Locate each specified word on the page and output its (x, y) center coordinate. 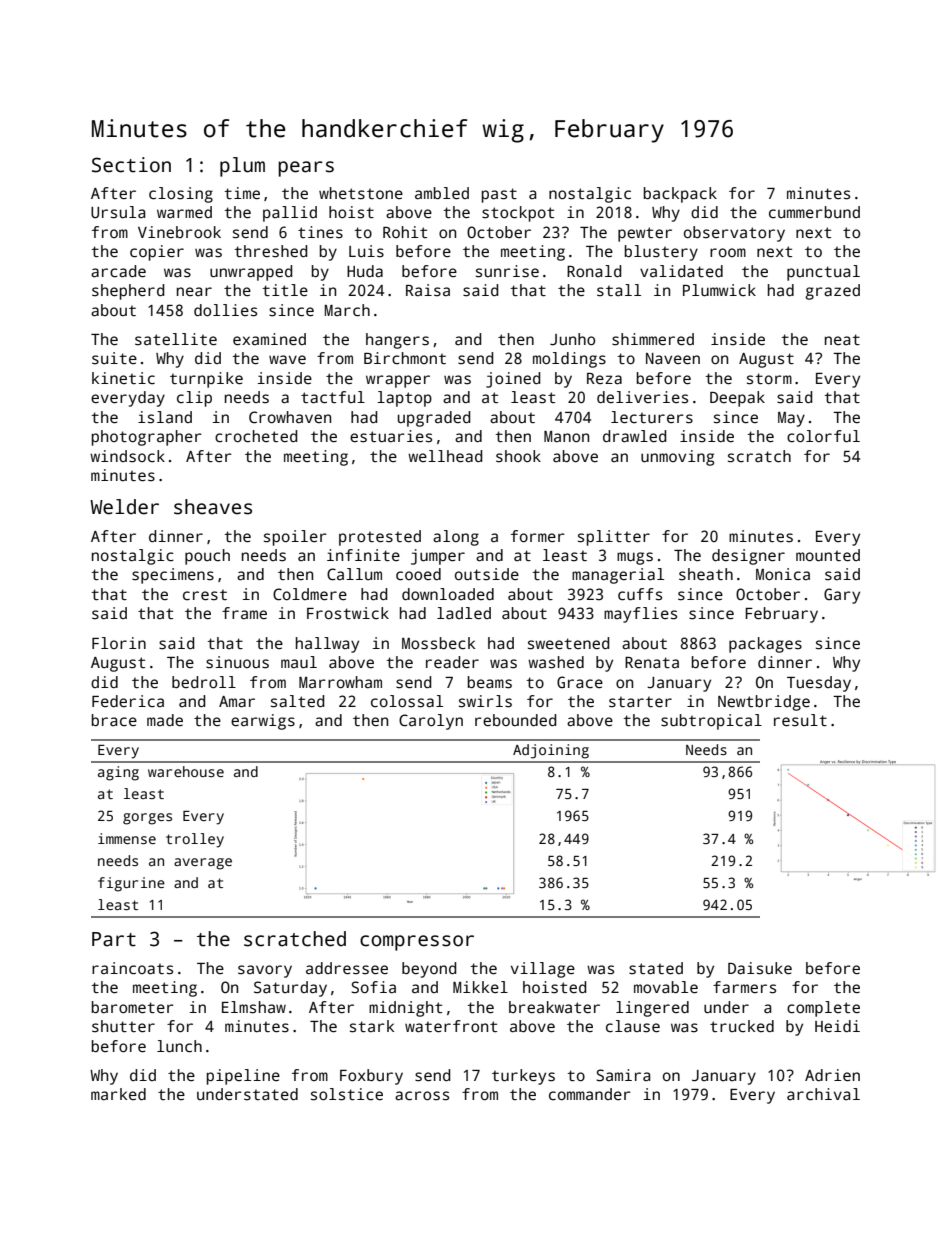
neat (842, 339)
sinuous (237, 662)
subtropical (711, 722)
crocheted (256, 436)
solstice (347, 1094)
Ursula (118, 212)
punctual (823, 273)
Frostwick (348, 613)
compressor (417, 943)
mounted (828, 555)
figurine (131, 884)
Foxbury (371, 1077)
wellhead (445, 456)
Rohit (405, 232)
